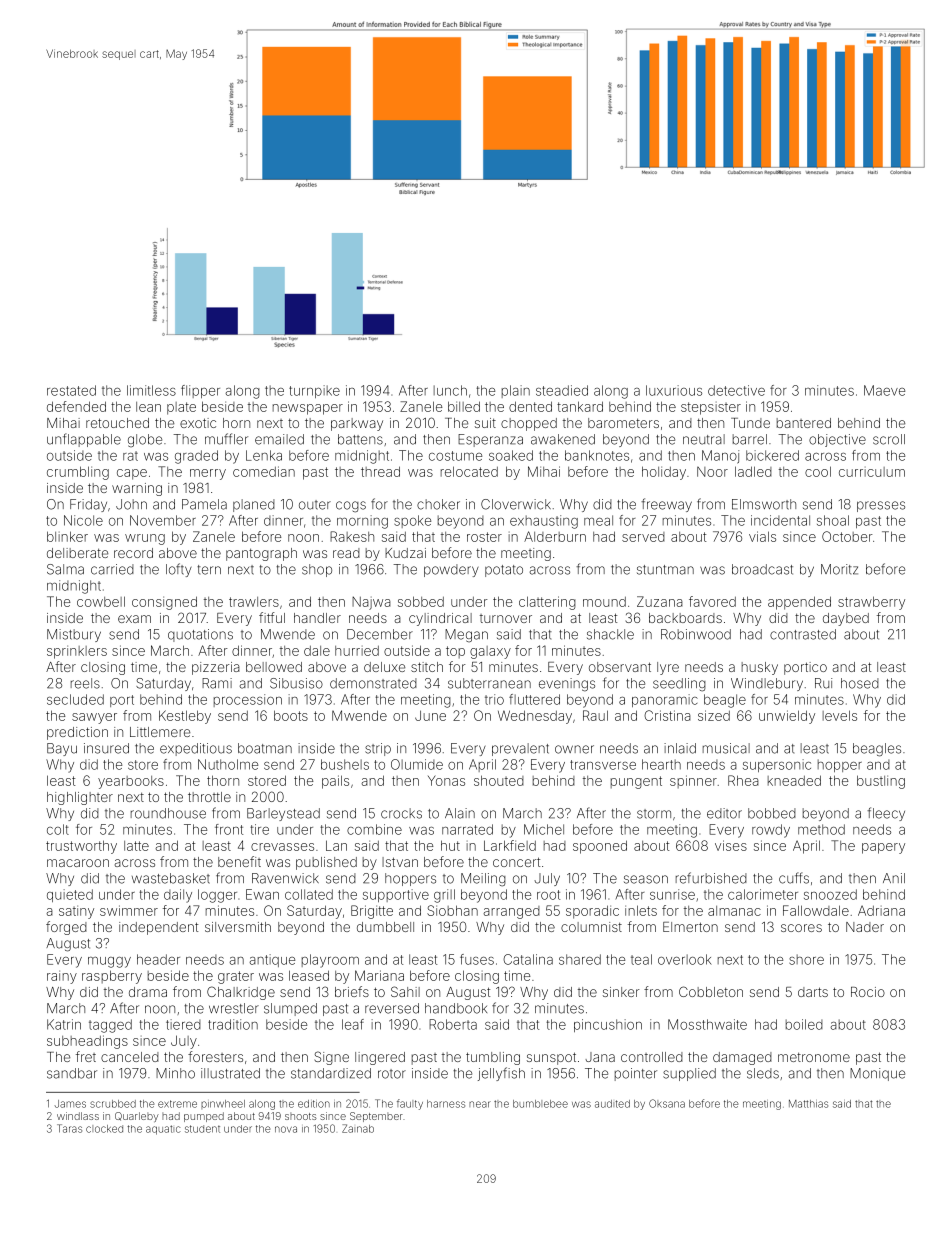 The height and width of the screenshot is (1233, 952). I want to click on cowbell, so click(101, 601).
